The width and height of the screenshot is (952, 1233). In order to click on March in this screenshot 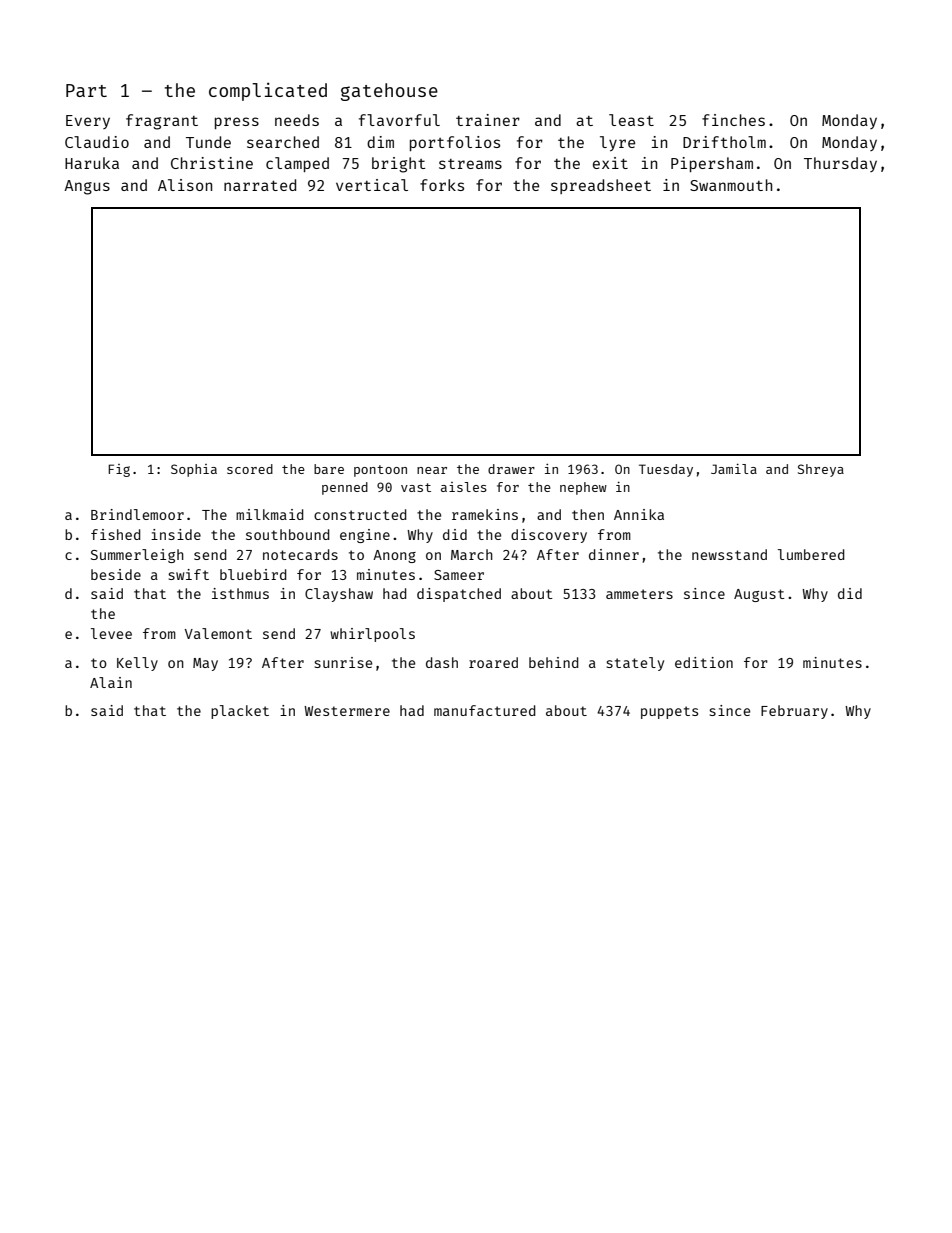, I will do `click(472, 554)`.
